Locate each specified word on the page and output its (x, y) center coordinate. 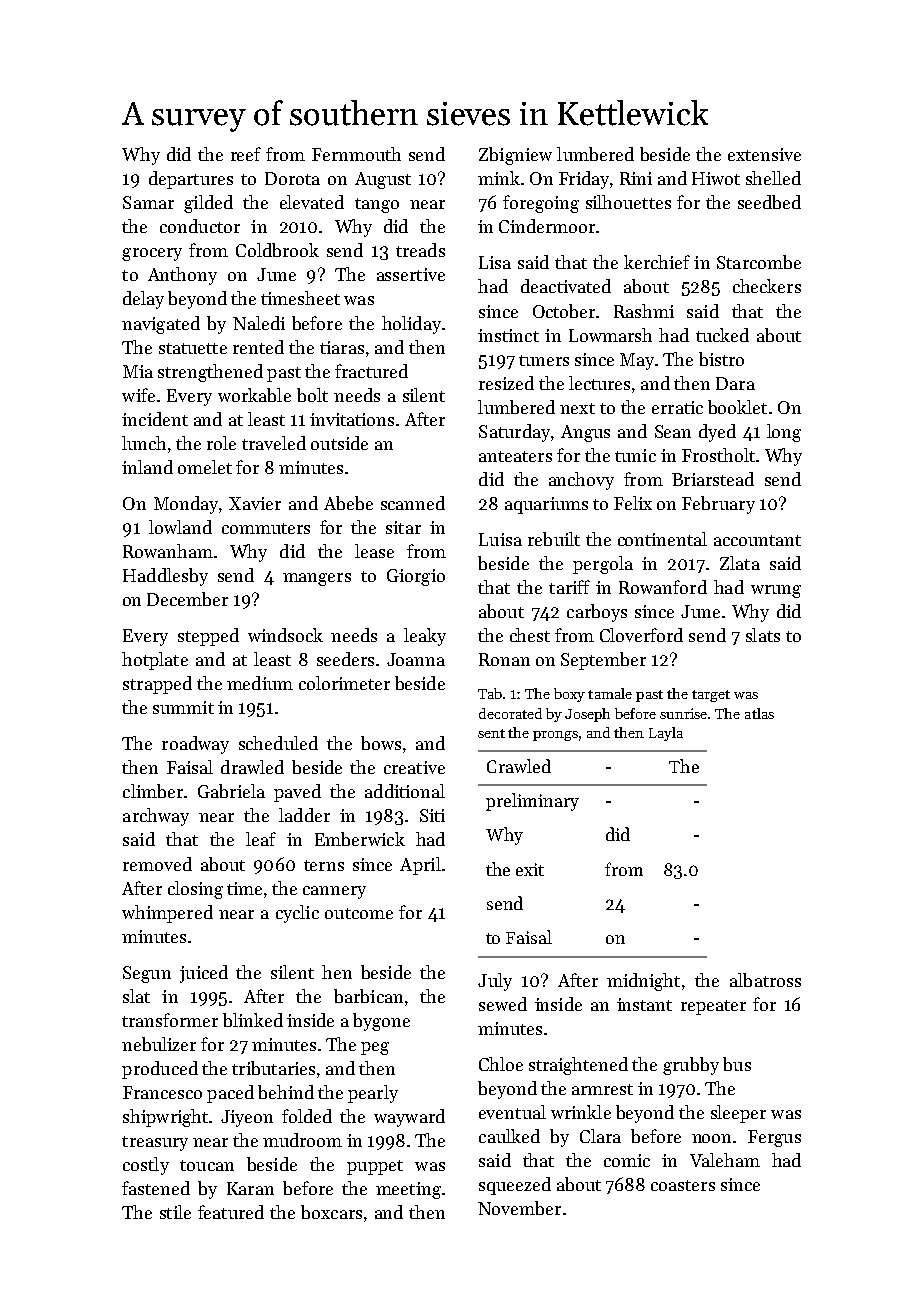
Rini (636, 178)
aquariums (546, 505)
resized (506, 383)
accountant (757, 540)
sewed (503, 1004)
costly (146, 1166)
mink (499, 178)
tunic (635, 455)
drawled (252, 767)
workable (254, 395)
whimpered (167, 914)
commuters (266, 528)
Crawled (519, 766)
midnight (643, 982)
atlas (759, 713)
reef (246, 154)
